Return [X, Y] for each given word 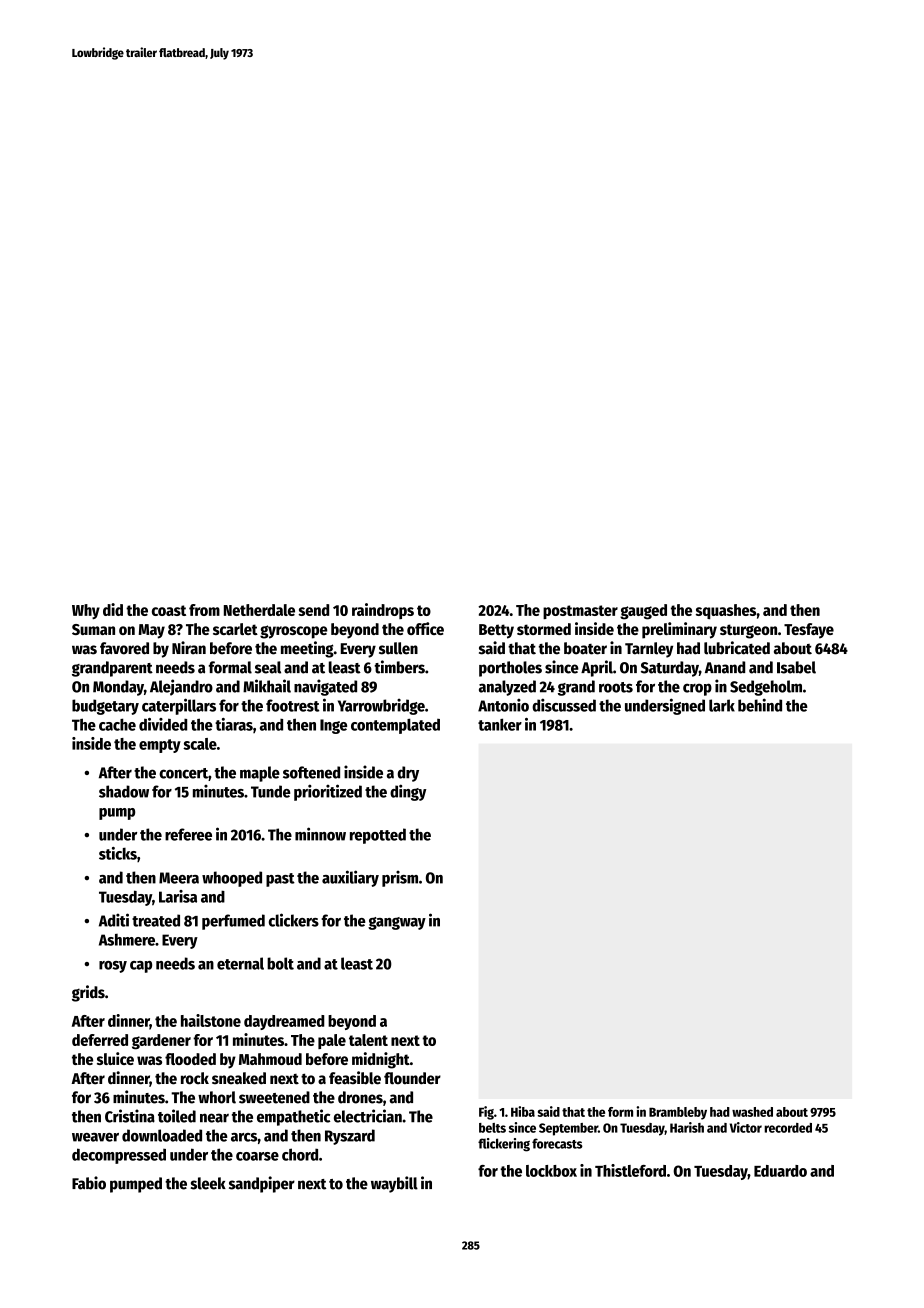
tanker [500, 724]
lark [722, 705]
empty [160, 746]
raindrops [383, 611]
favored [124, 648]
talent [368, 1040]
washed [752, 1112]
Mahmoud [270, 1059]
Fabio [89, 1183]
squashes [726, 611]
